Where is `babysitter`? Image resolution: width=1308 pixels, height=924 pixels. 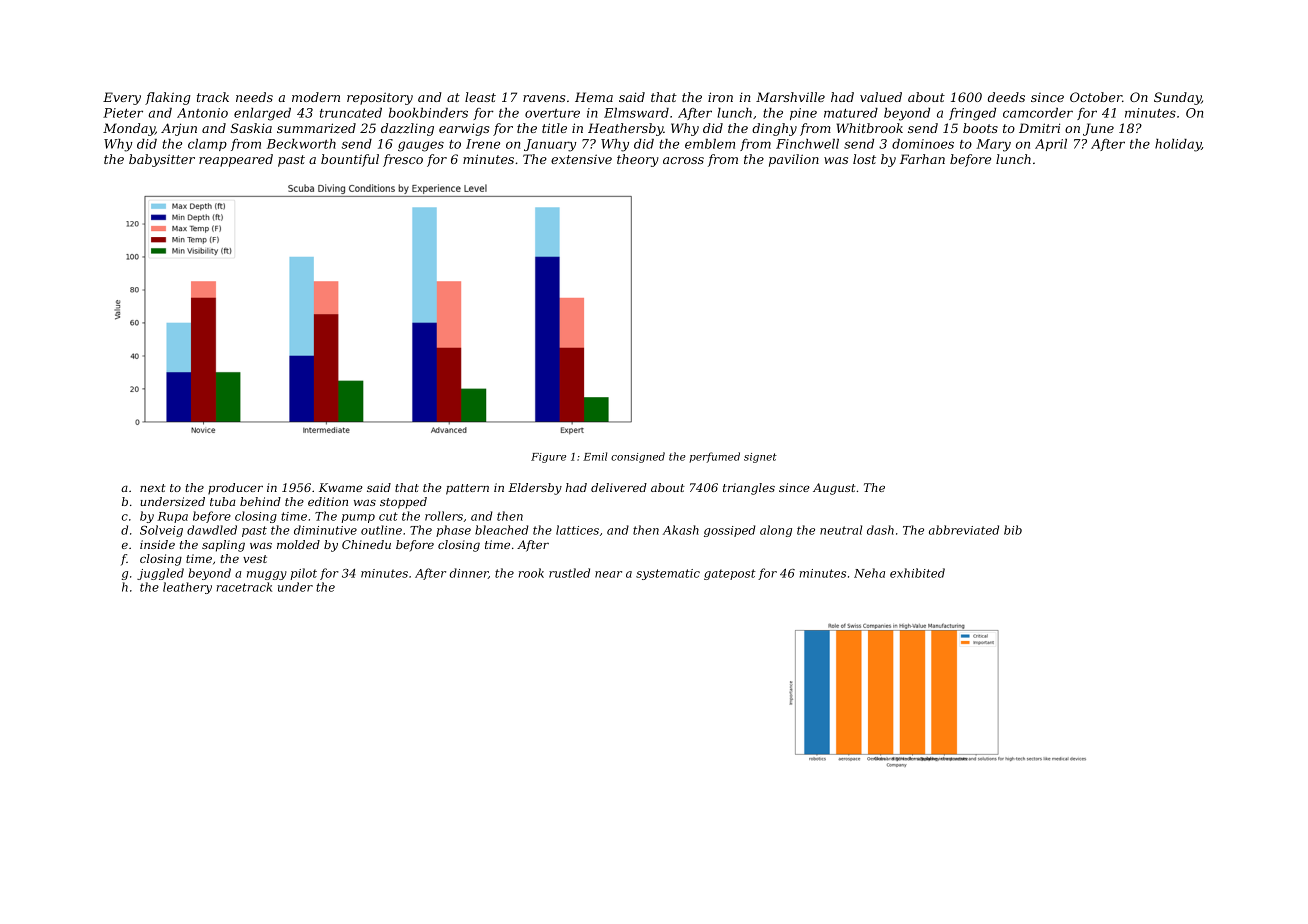
babysitter is located at coordinates (162, 160).
